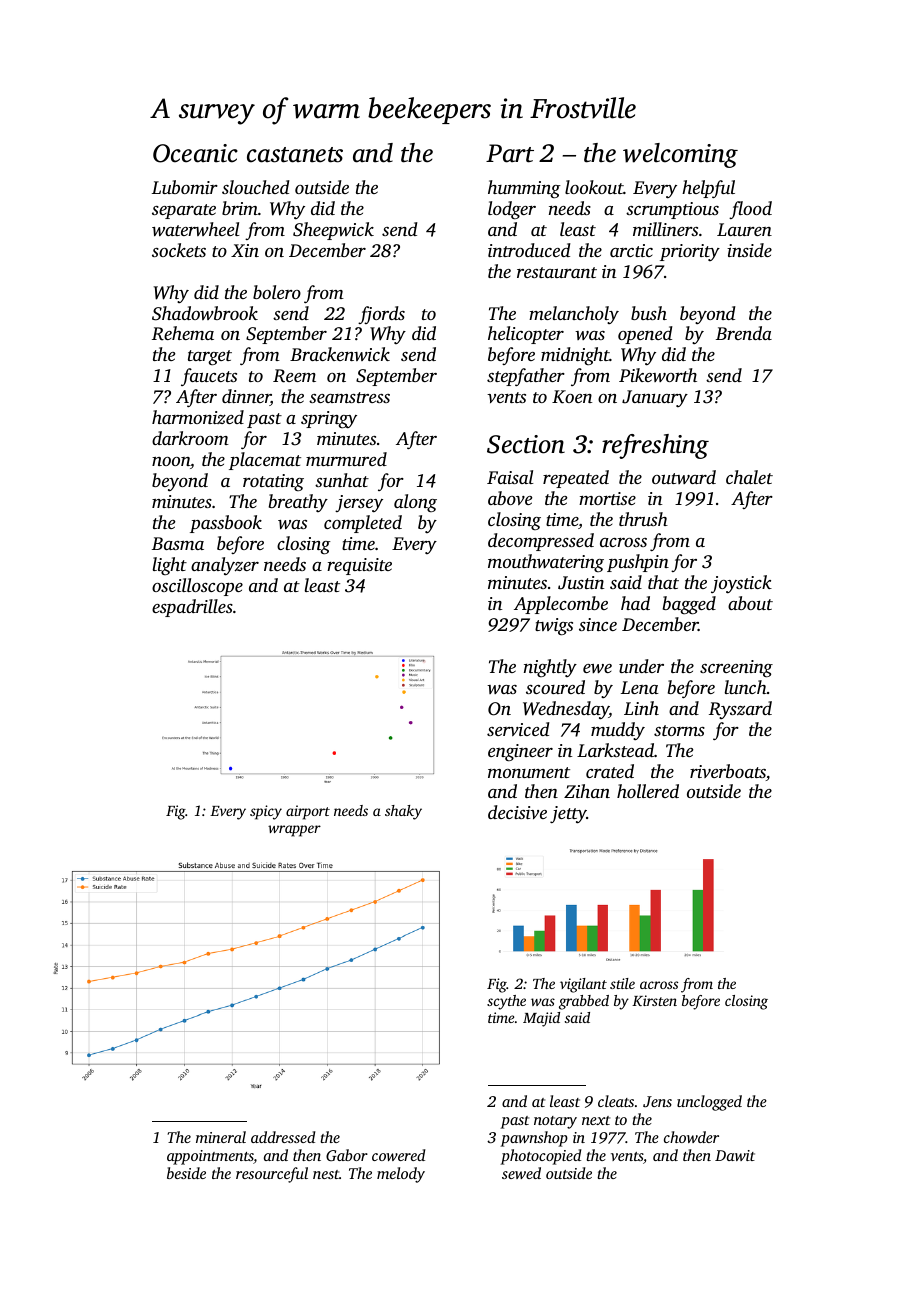  What do you see at coordinates (272, 1175) in the screenshot?
I see `resourceful` at bounding box center [272, 1175].
